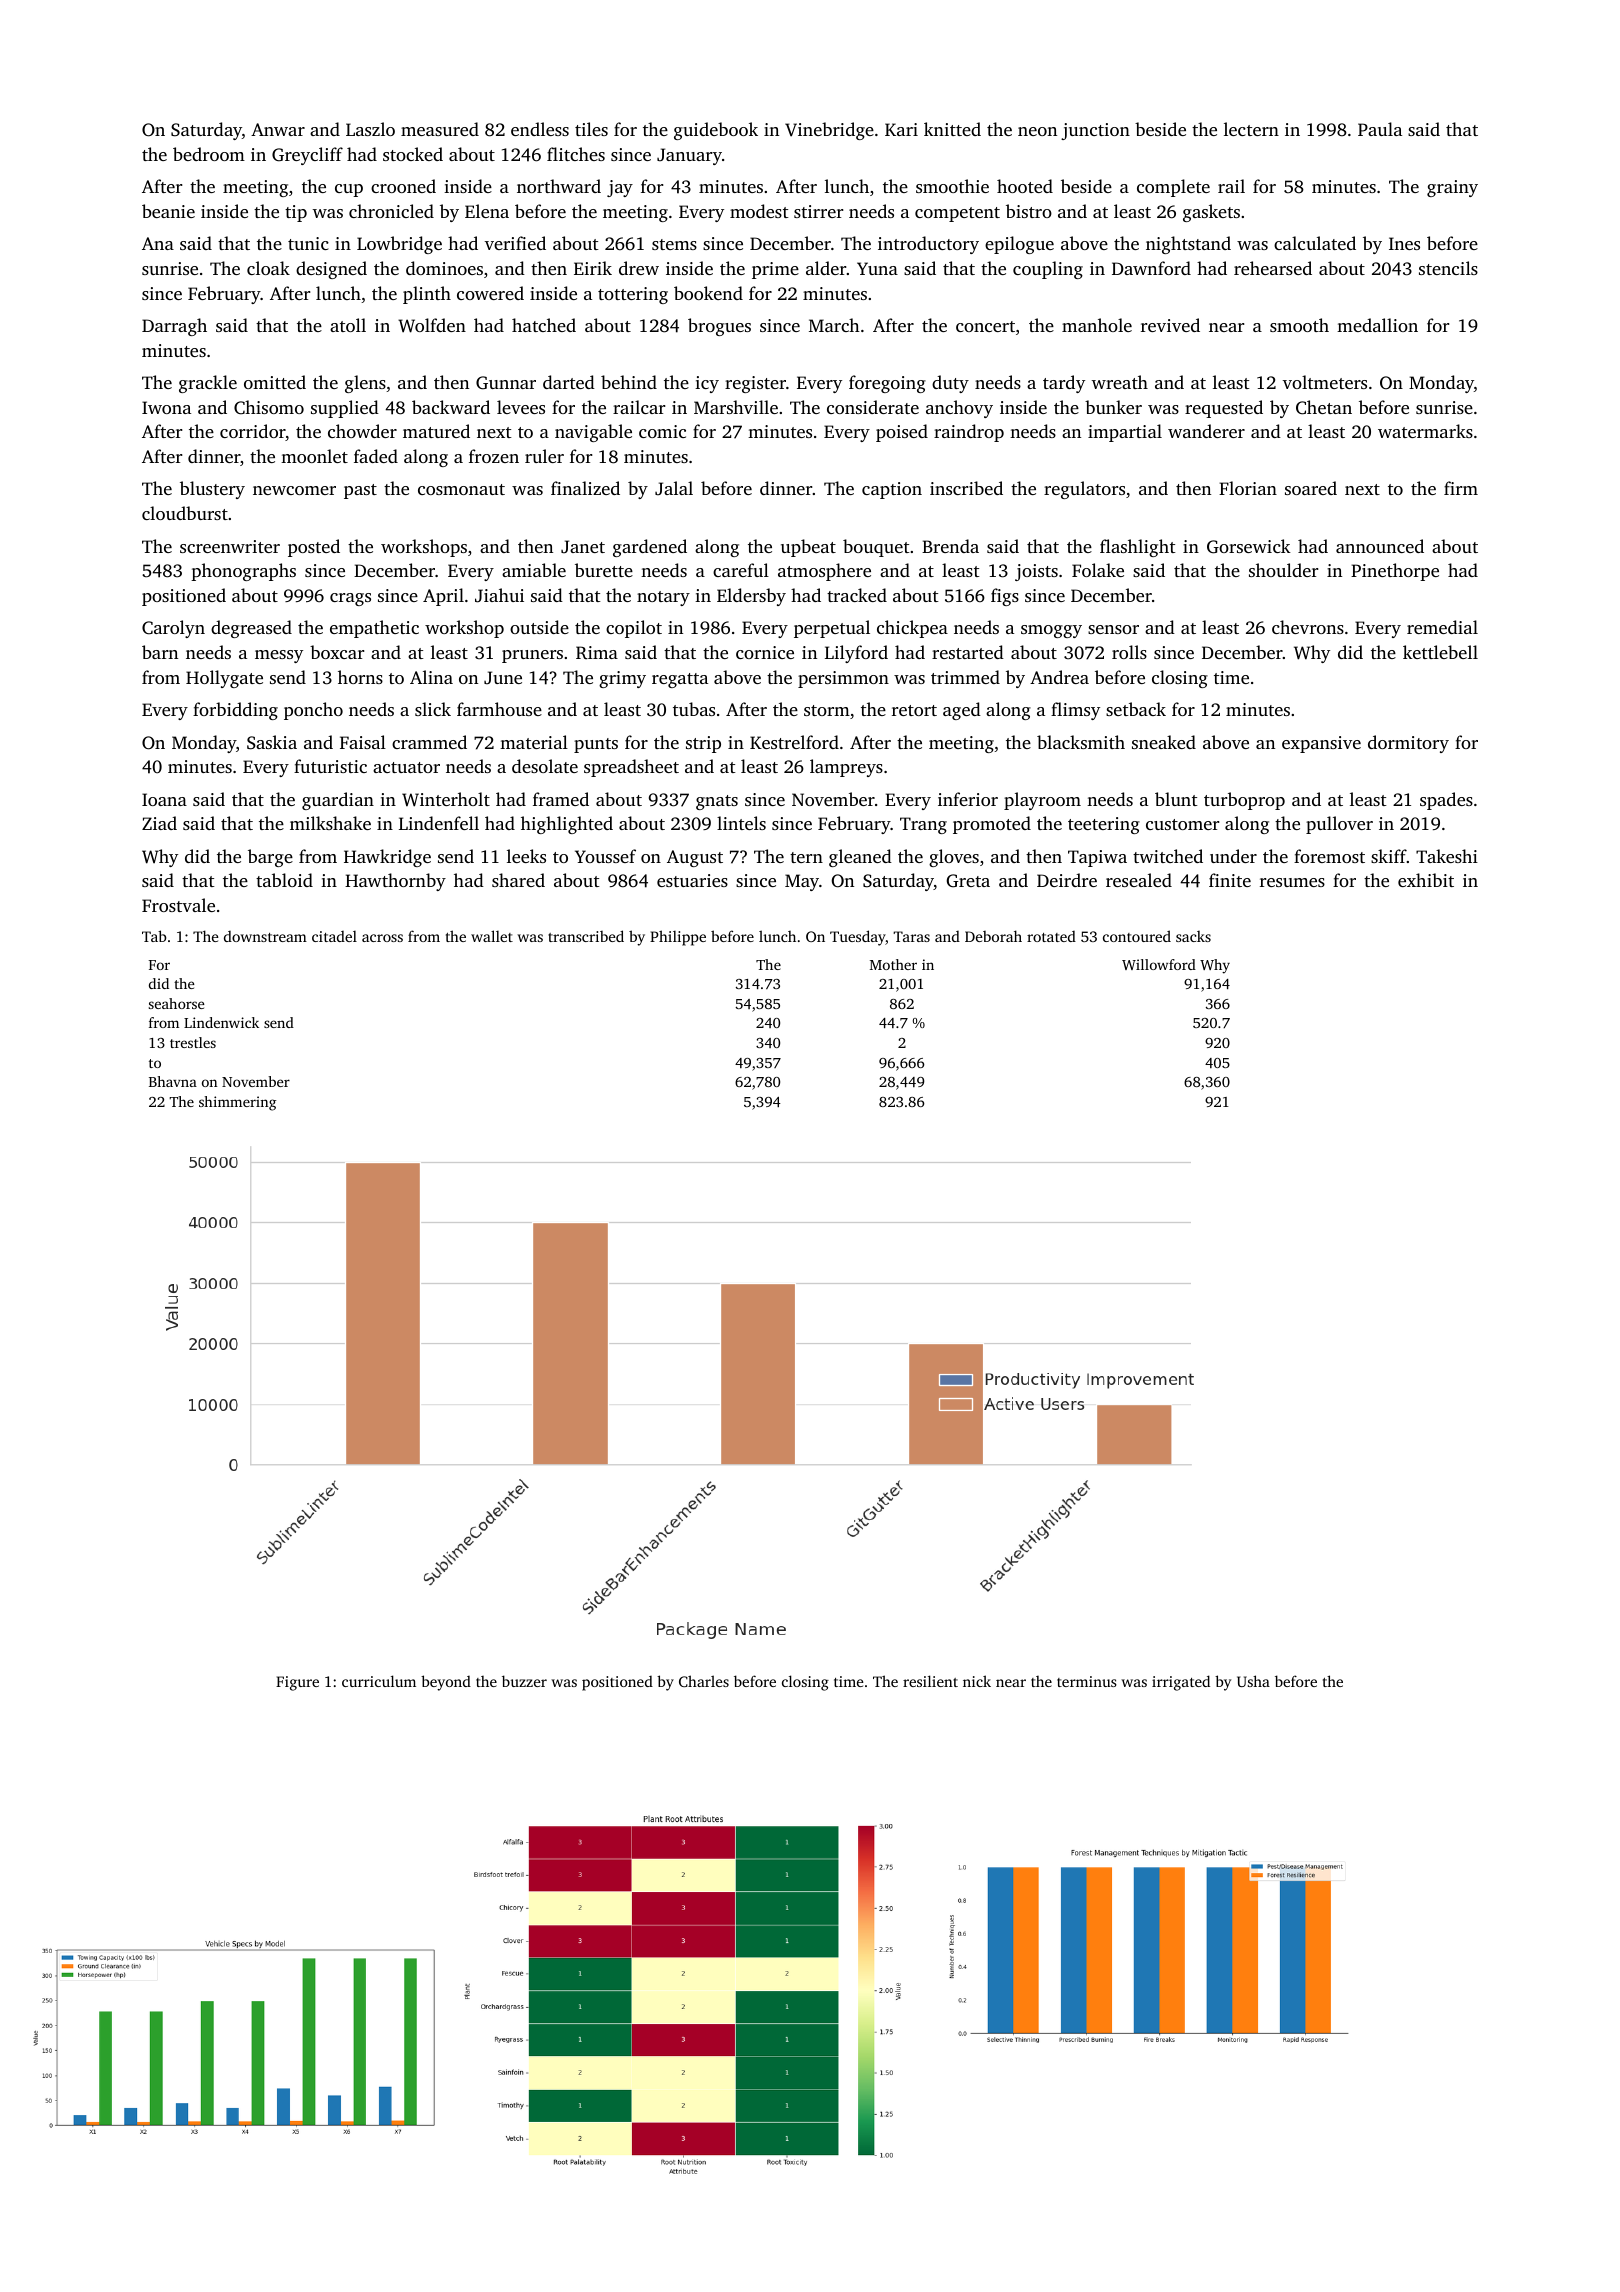 The image size is (1620, 2292). I want to click on measured, so click(440, 129).
